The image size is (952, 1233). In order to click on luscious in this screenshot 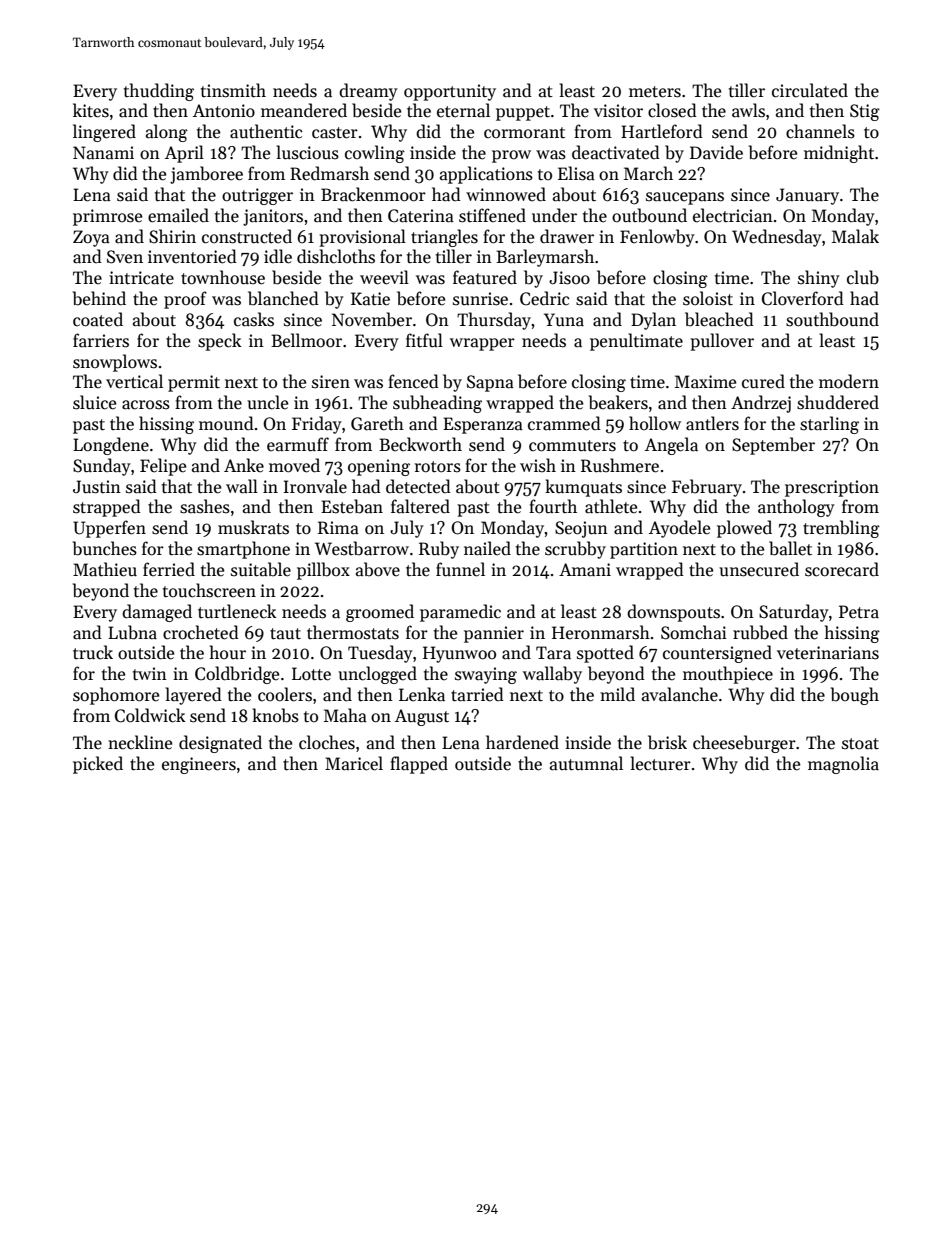, I will do `click(307, 152)`.
